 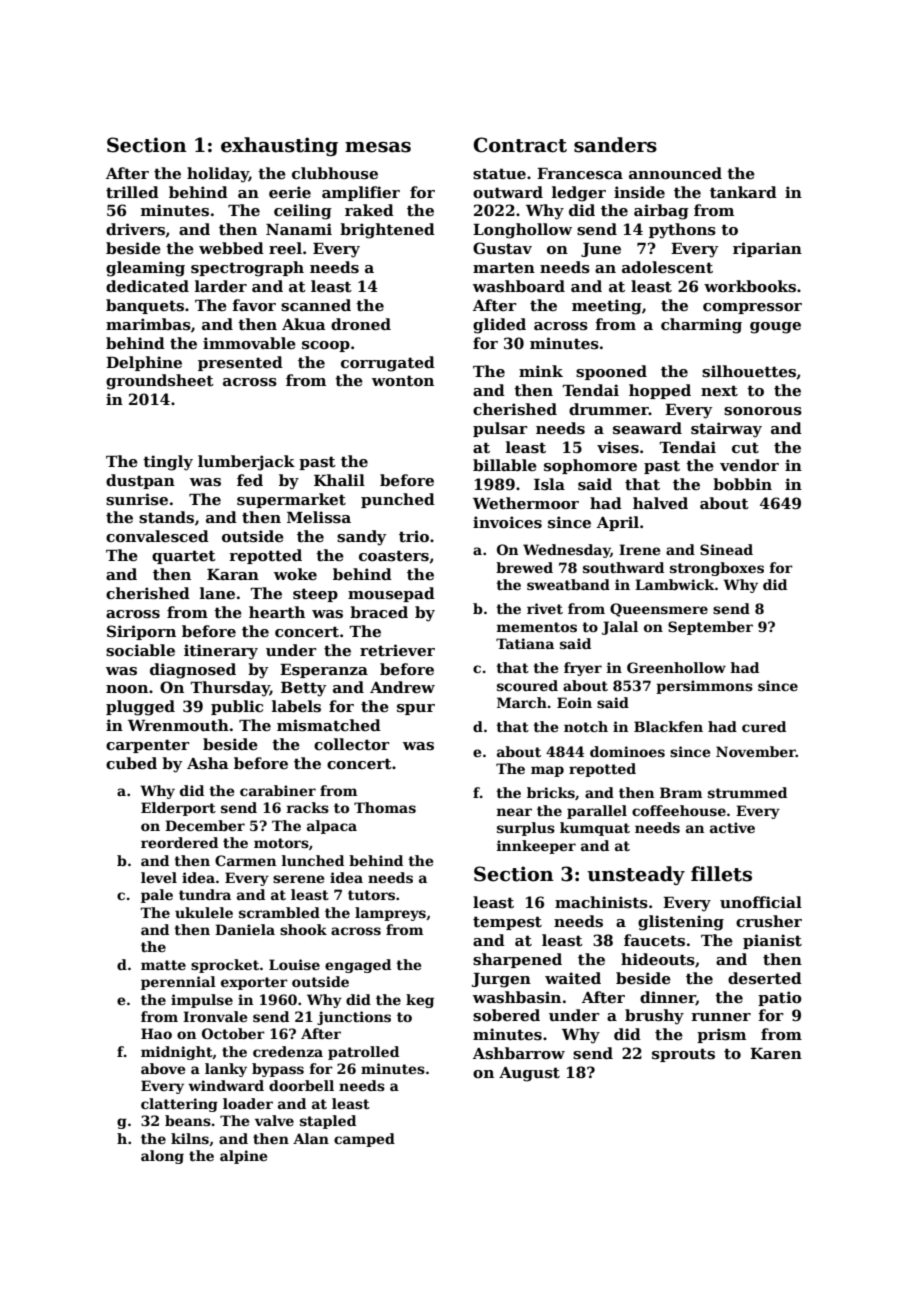 I want to click on silhouettes, so click(x=749, y=371).
